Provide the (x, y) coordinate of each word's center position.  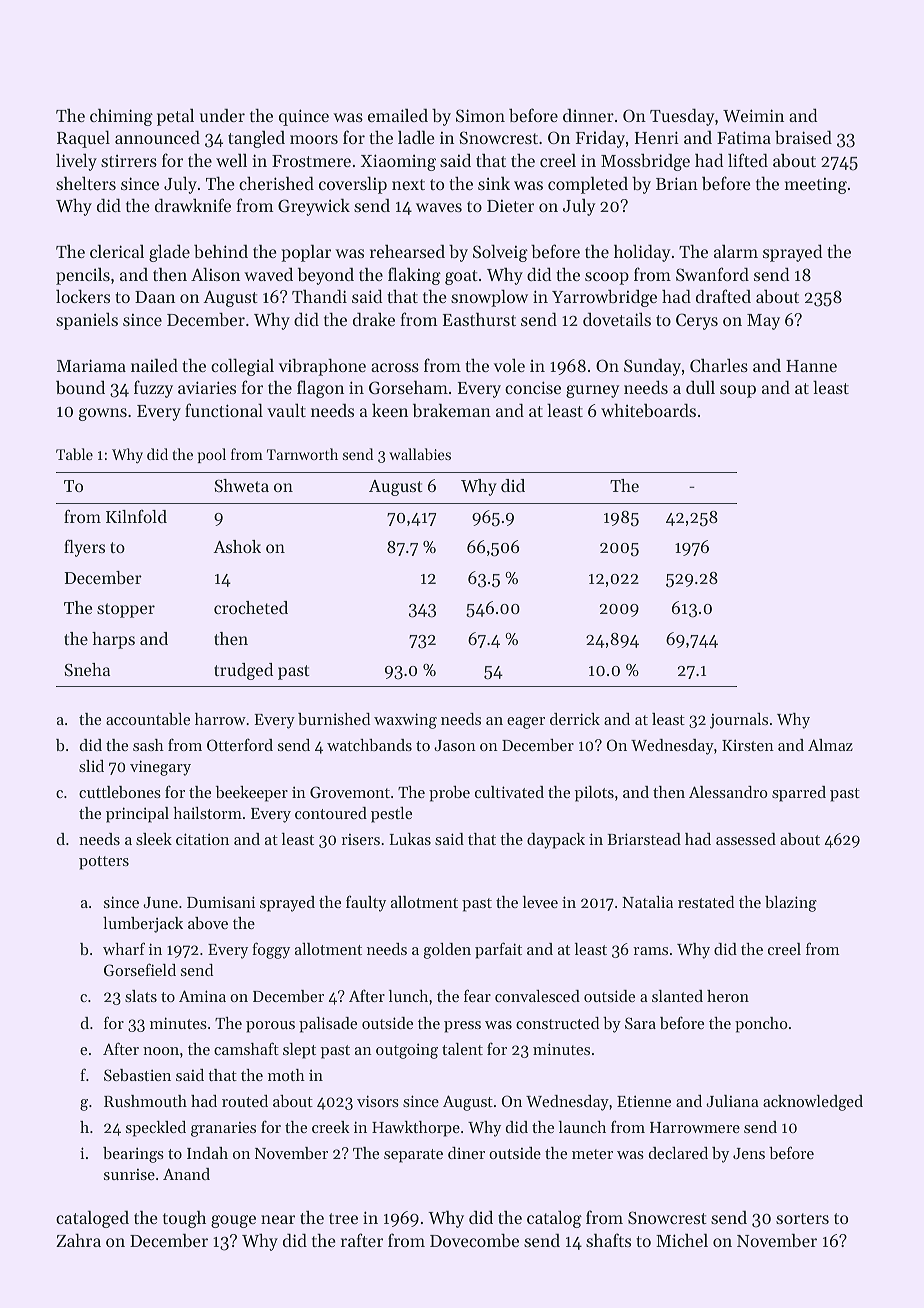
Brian (677, 183)
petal (175, 117)
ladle (416, 137)
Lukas (410, 839)
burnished (334, 719)
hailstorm (207, 813)
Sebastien (137, 1075)
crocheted (251, 607)
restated (706, 902)
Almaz (830, 745)
